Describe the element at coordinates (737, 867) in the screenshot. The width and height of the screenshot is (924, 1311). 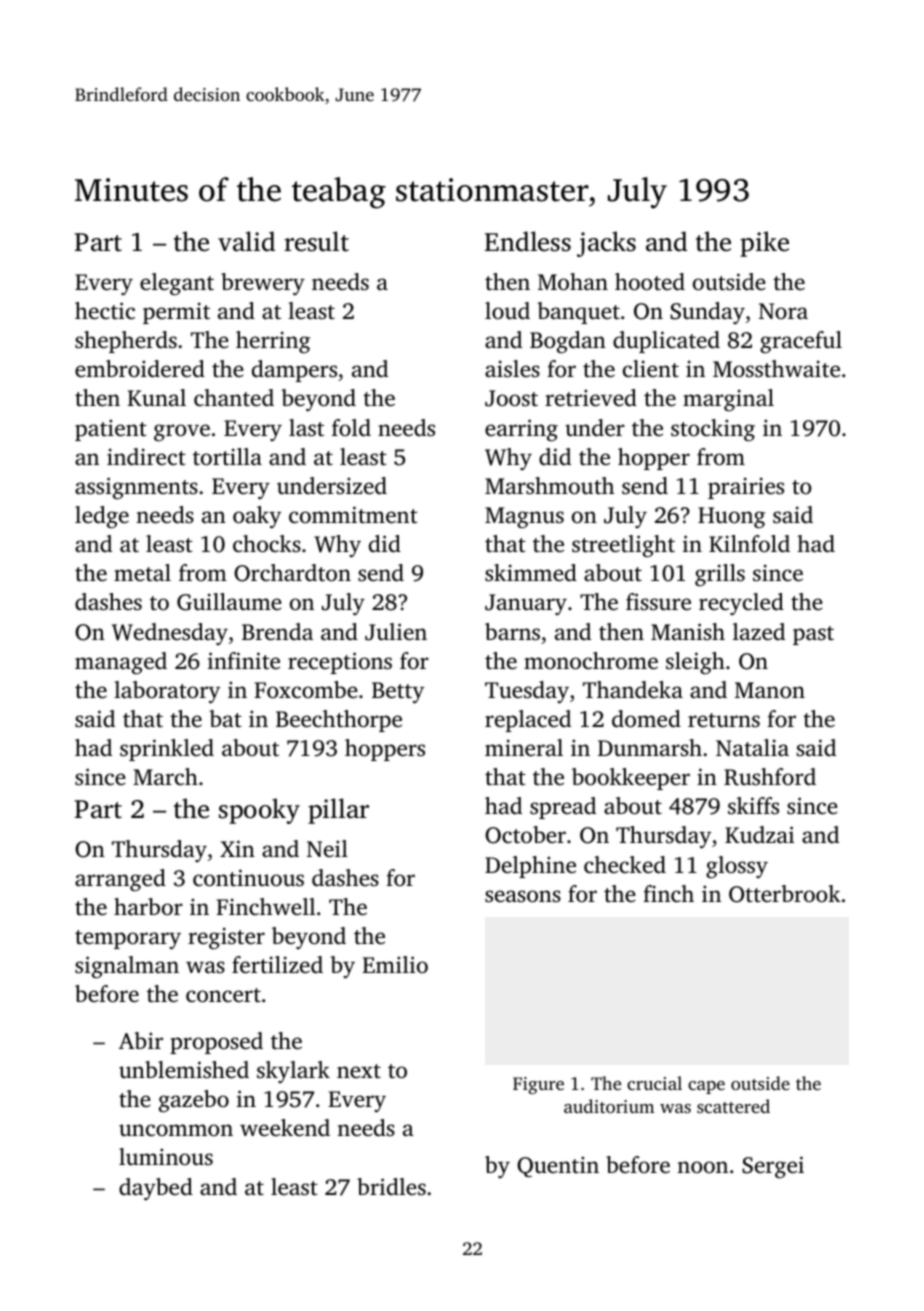
I see `glossy` at that location.
